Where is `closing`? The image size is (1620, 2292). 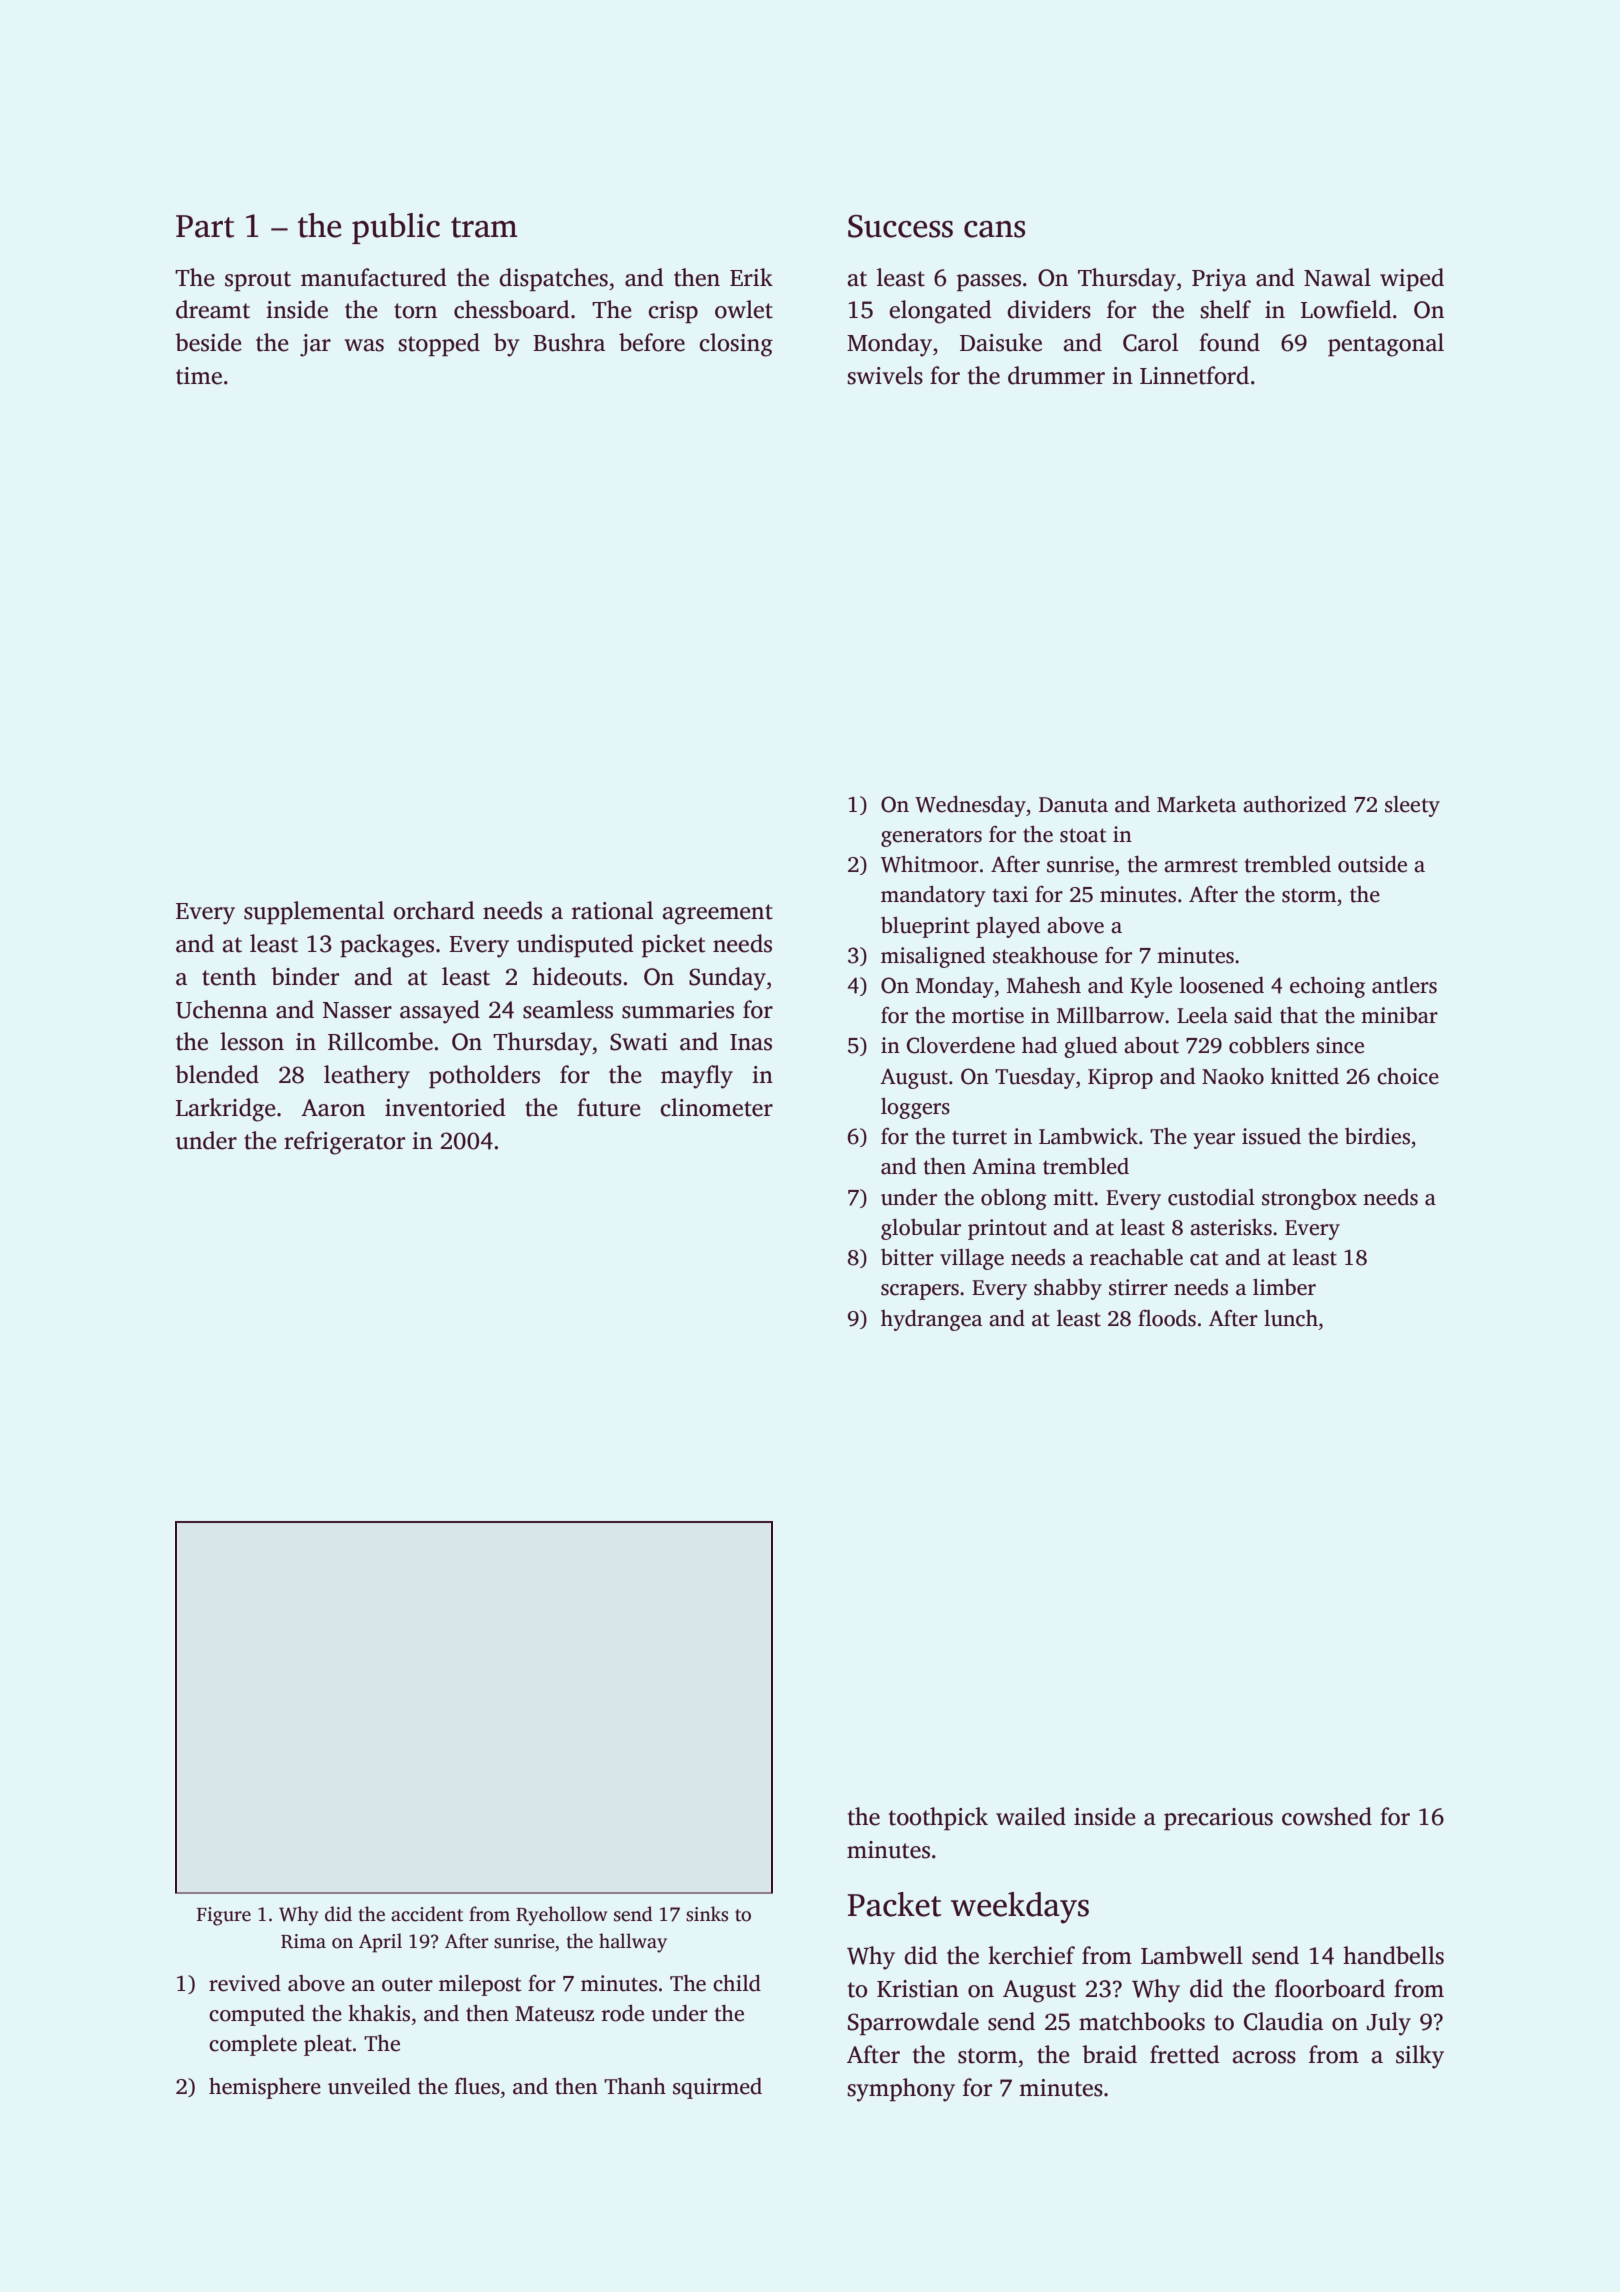 closing is located at coordinates (736, 345).
